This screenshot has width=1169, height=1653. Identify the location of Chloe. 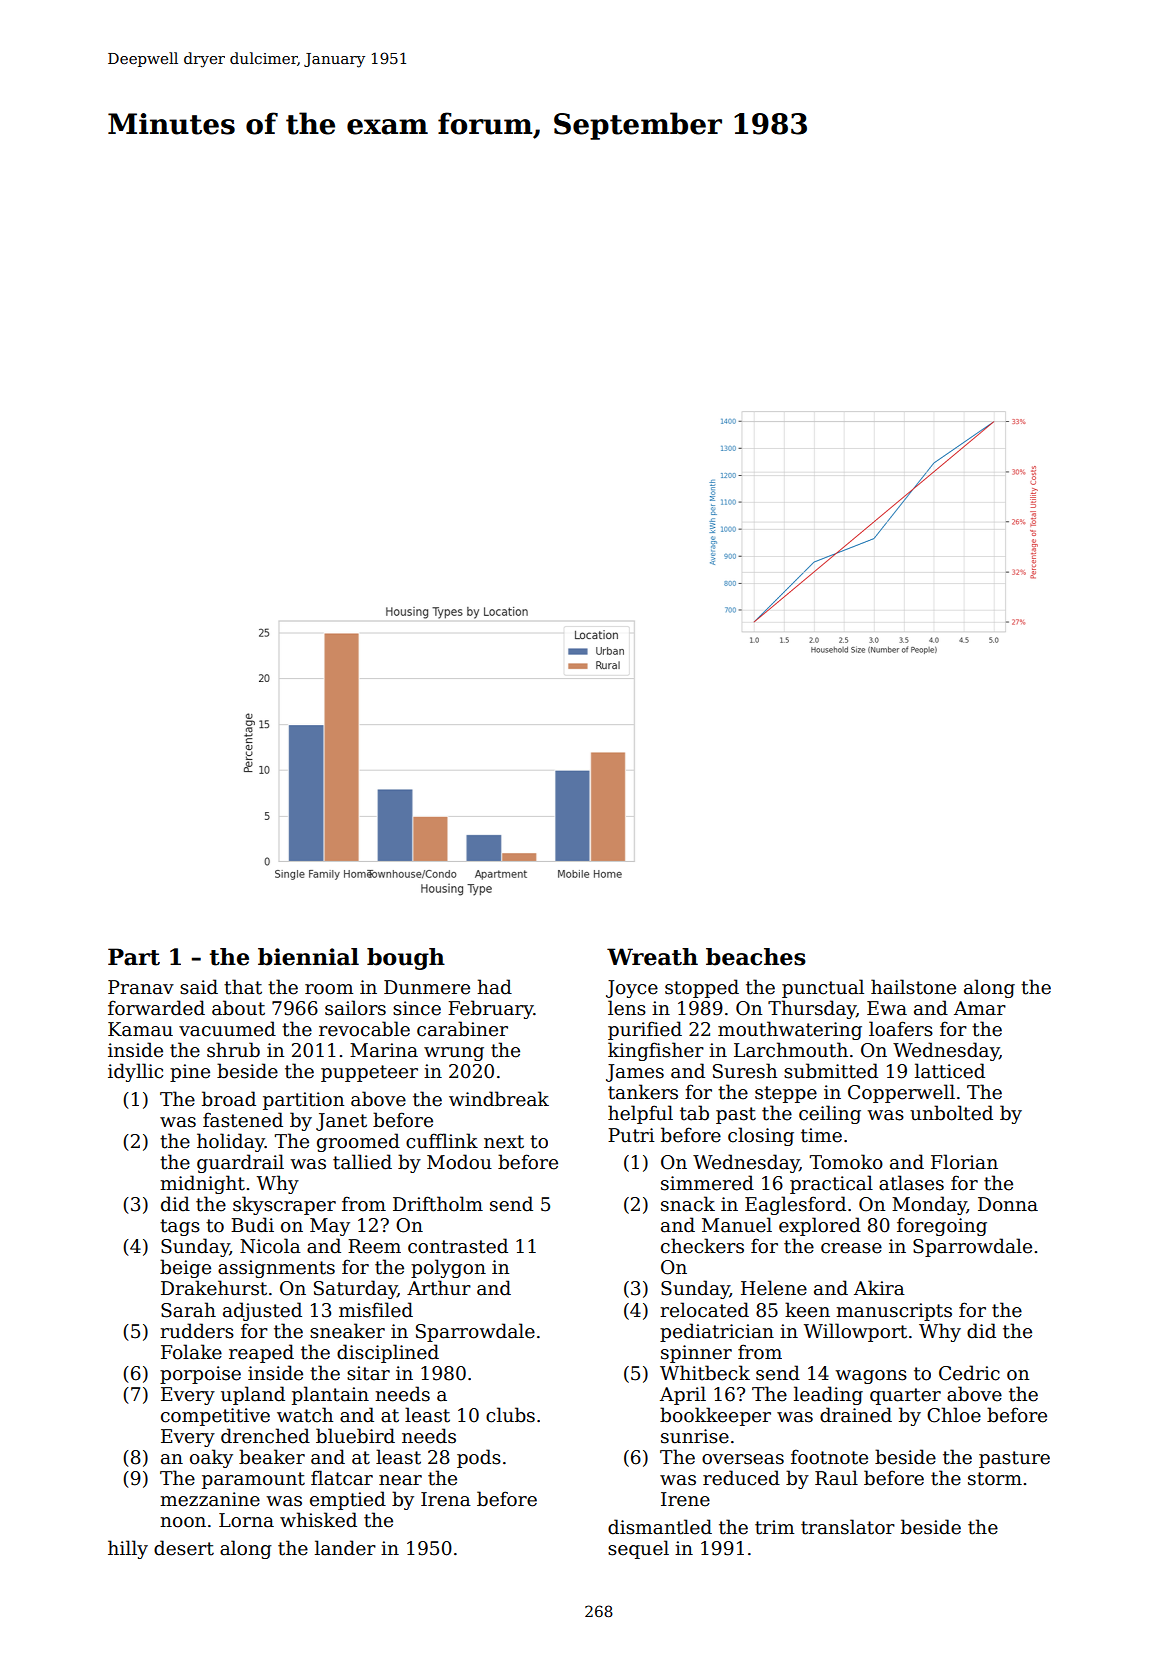
(954, 1415).
